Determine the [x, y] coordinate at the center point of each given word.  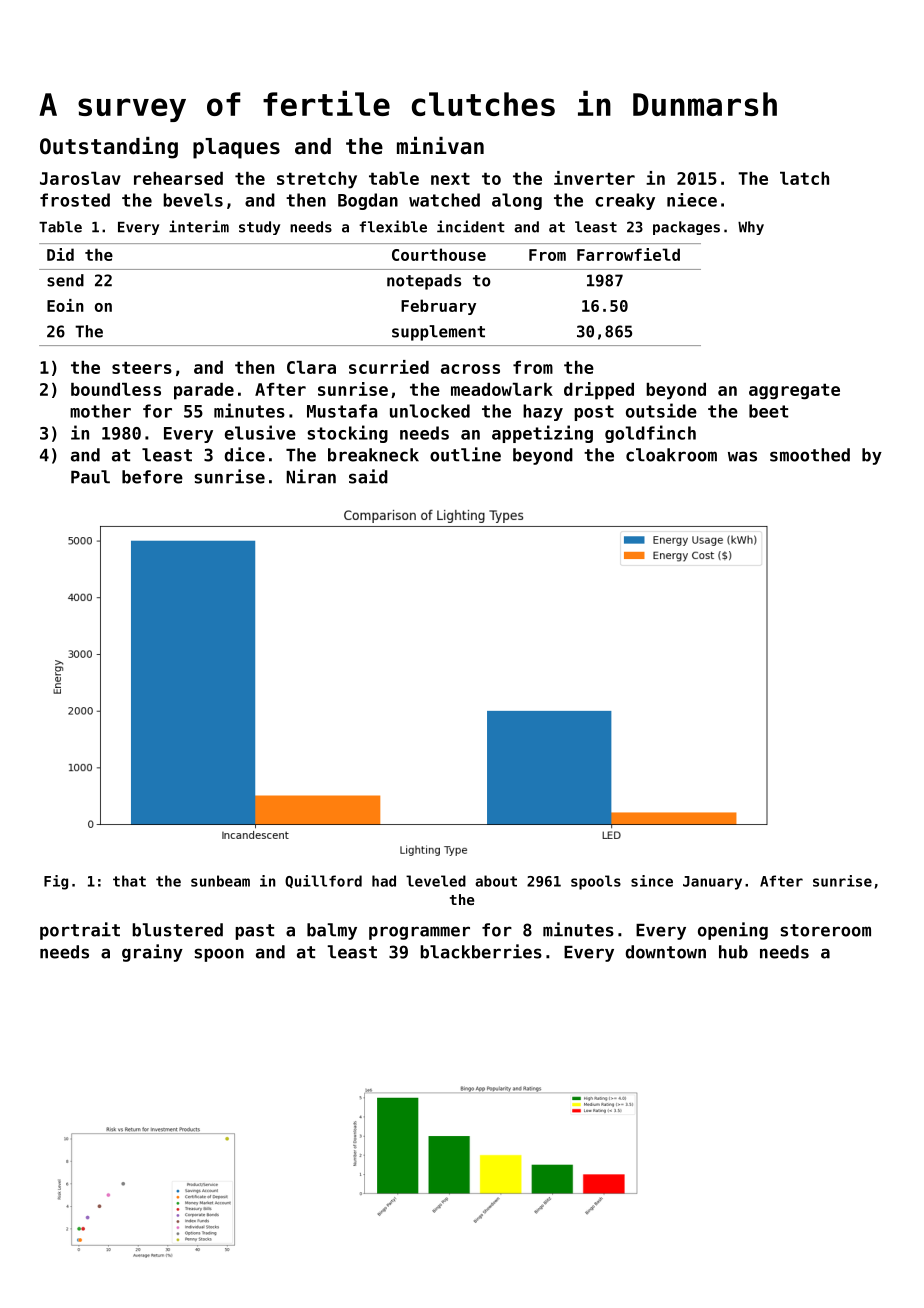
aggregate [794, 391]
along [517, 201]
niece [692, 200]
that [129, 881]
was [742, 456]
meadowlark [502, 389]
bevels [193, 200]
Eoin [65, 305]
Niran [311, 476]
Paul [90, 477]
